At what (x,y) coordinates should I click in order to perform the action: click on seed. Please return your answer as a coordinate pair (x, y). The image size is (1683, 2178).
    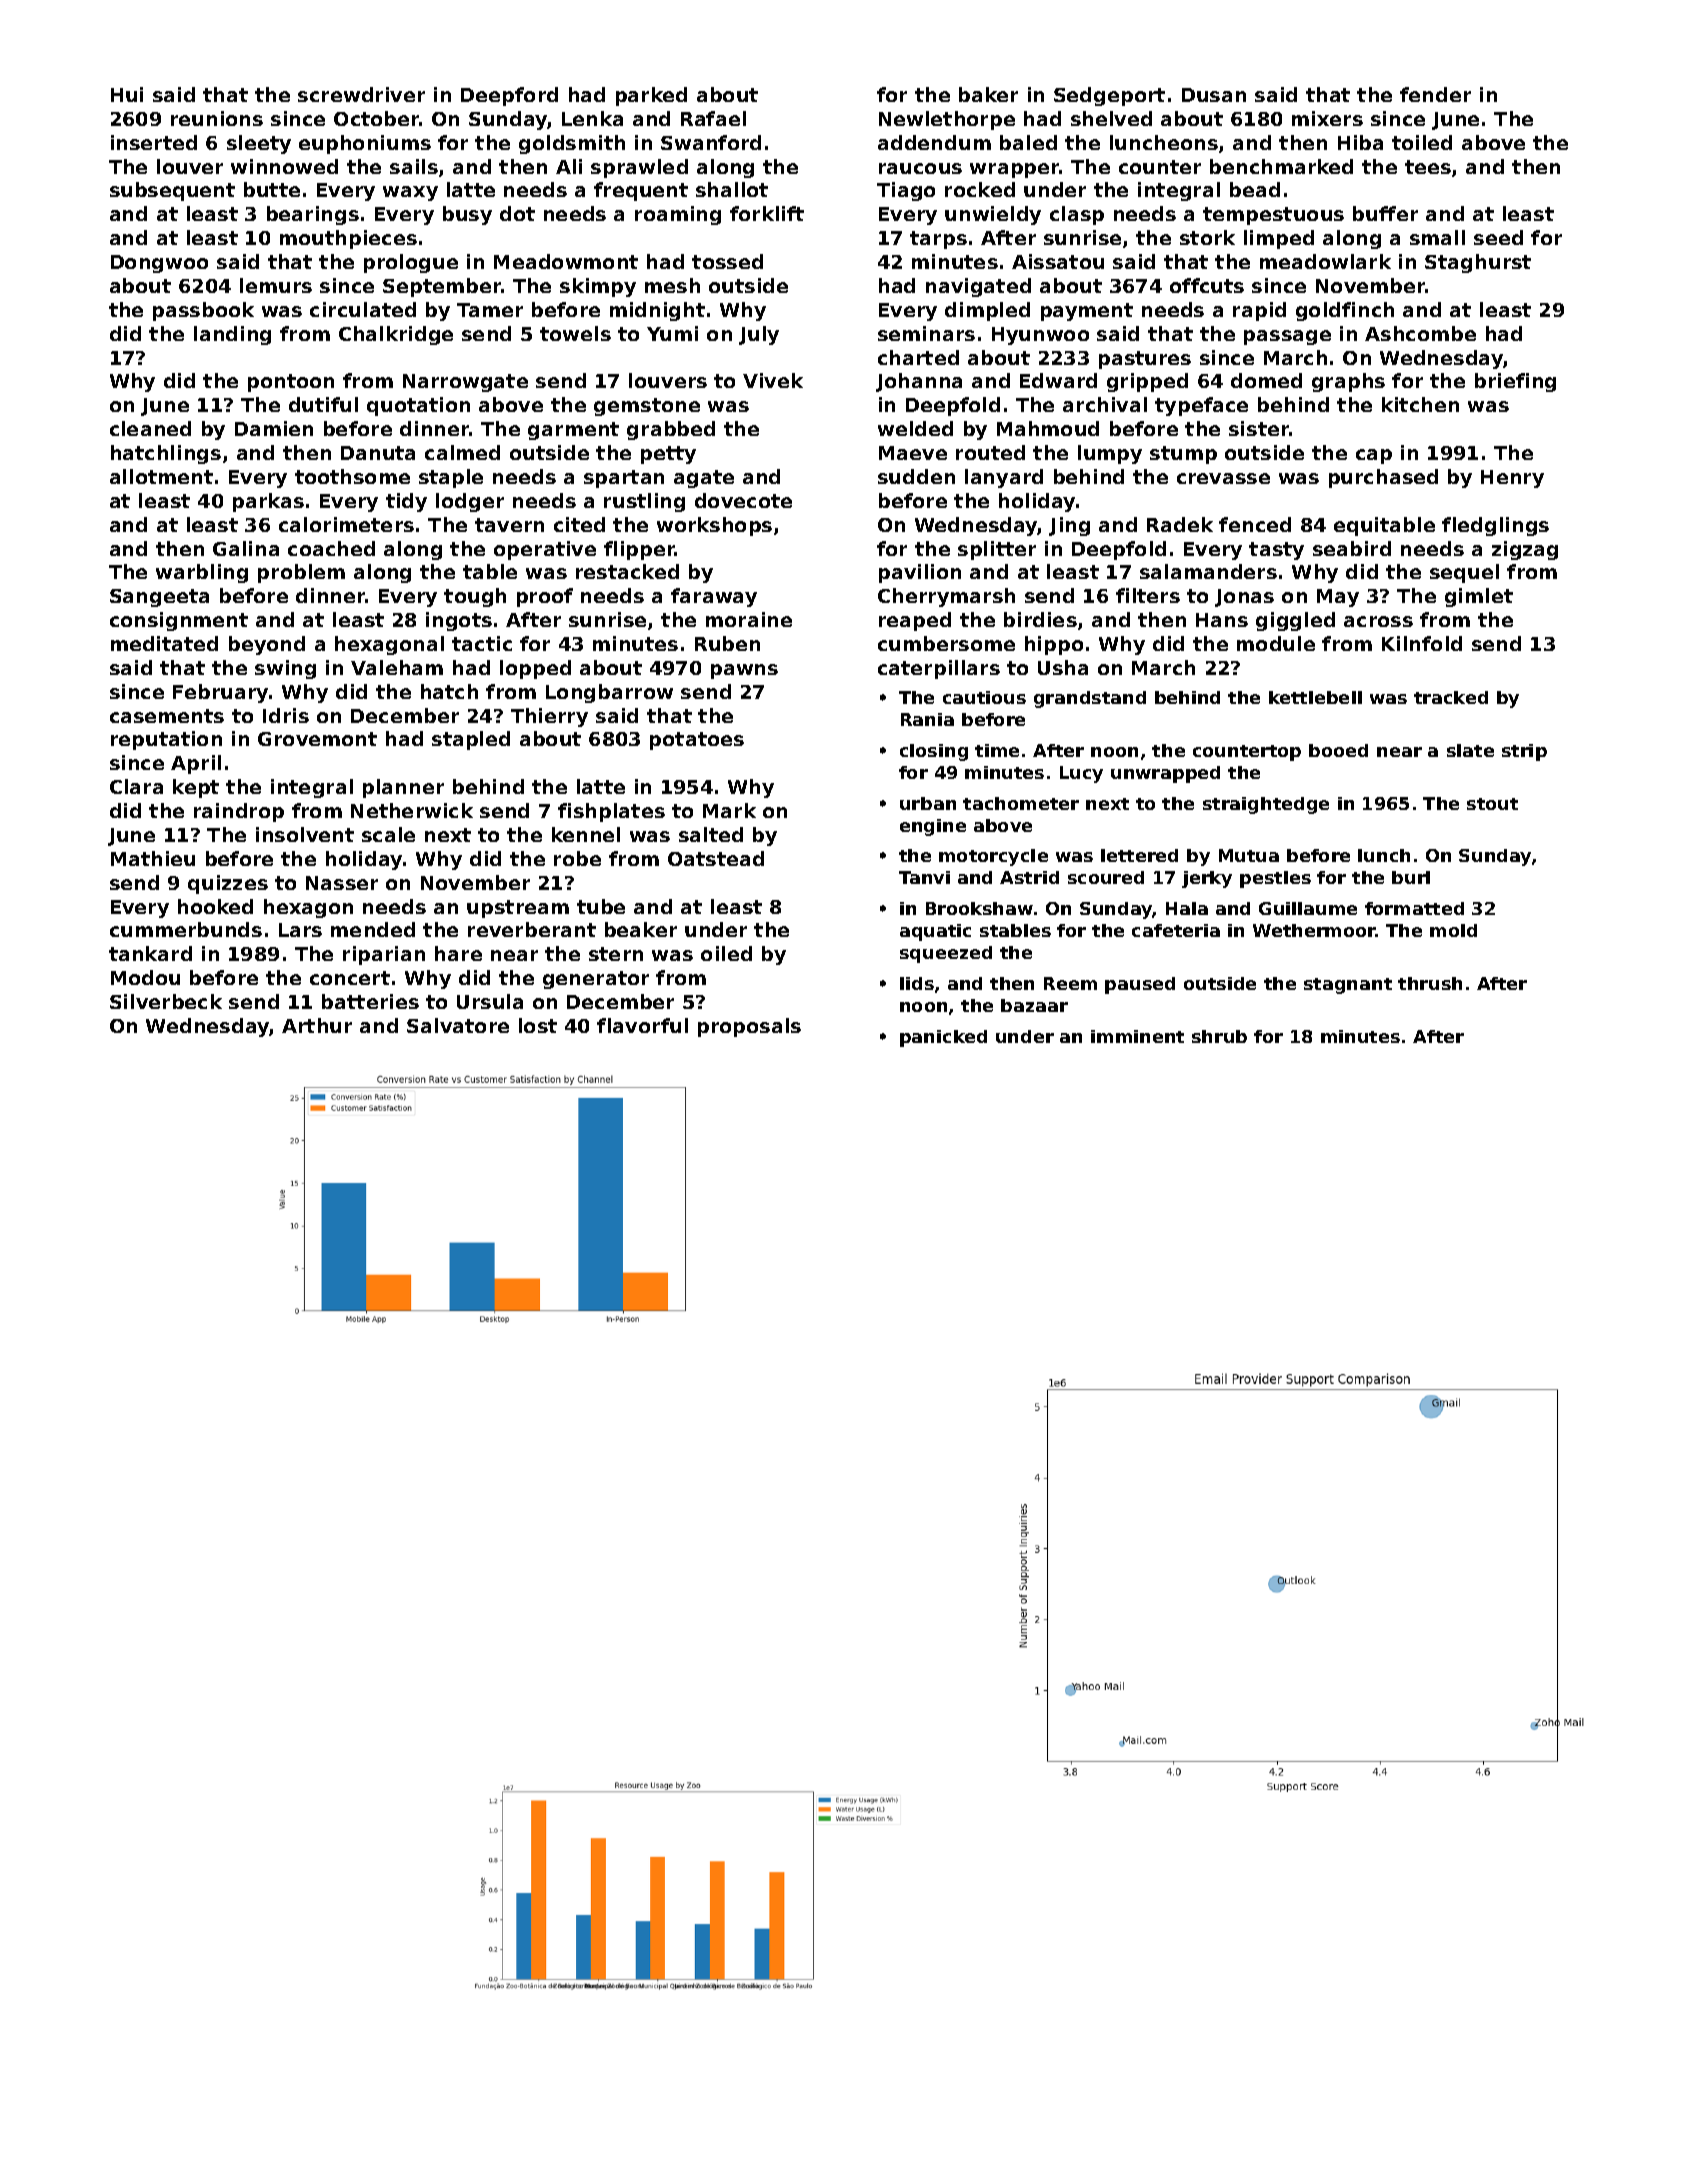
    Looking at the image, I should click on (1498, 237).
